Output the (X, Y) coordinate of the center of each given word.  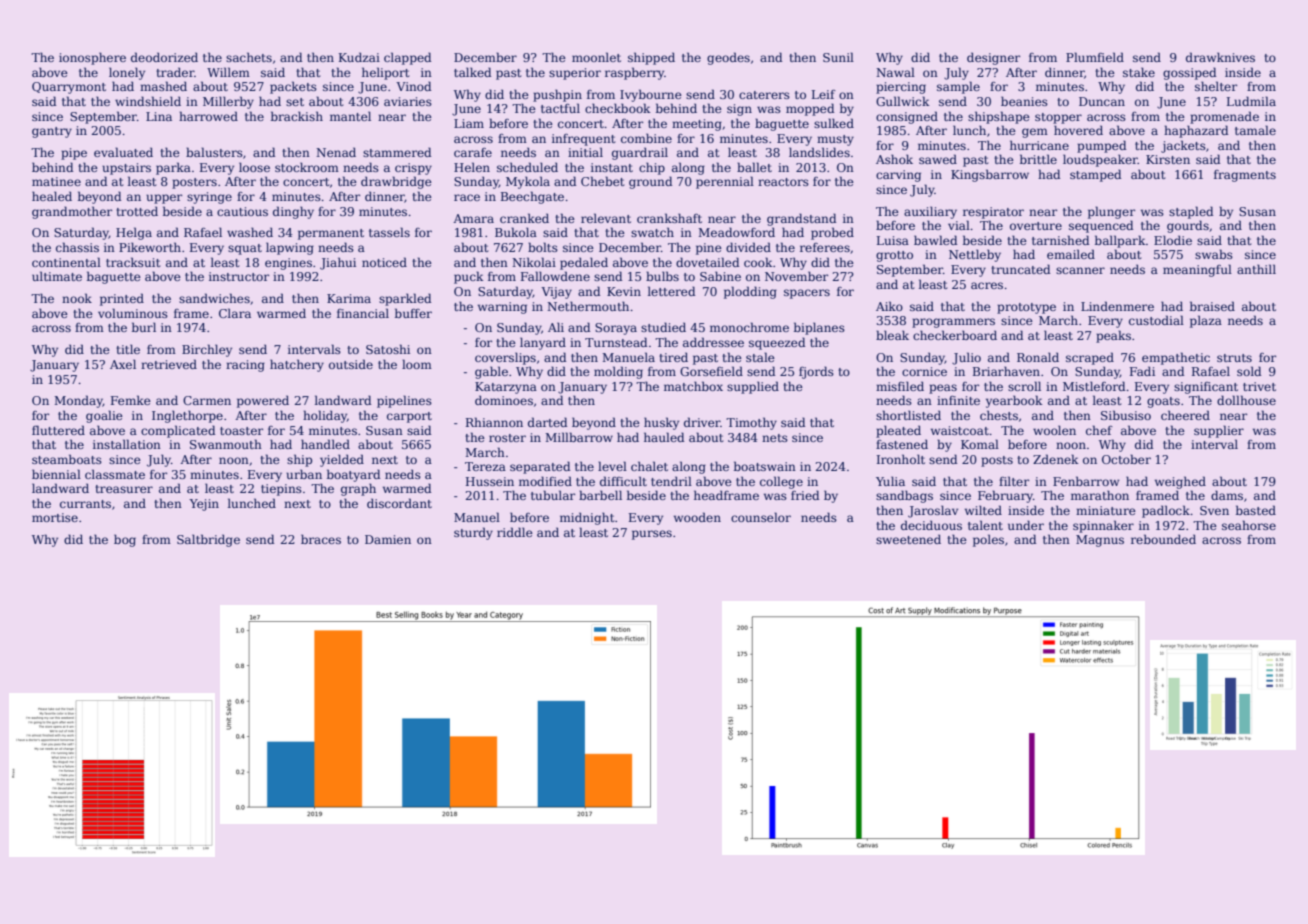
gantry (52, 132)
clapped (407, 58)
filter (1014, 481)
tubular (553, 495)
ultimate (57, 276)
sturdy (473, 533)
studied (663, 327)
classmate (115, 474)
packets (293, 87)
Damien (388, 539)
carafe (473, 152)
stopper (1058, 118)
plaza (1206, 321)
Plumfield (1095, 57)
